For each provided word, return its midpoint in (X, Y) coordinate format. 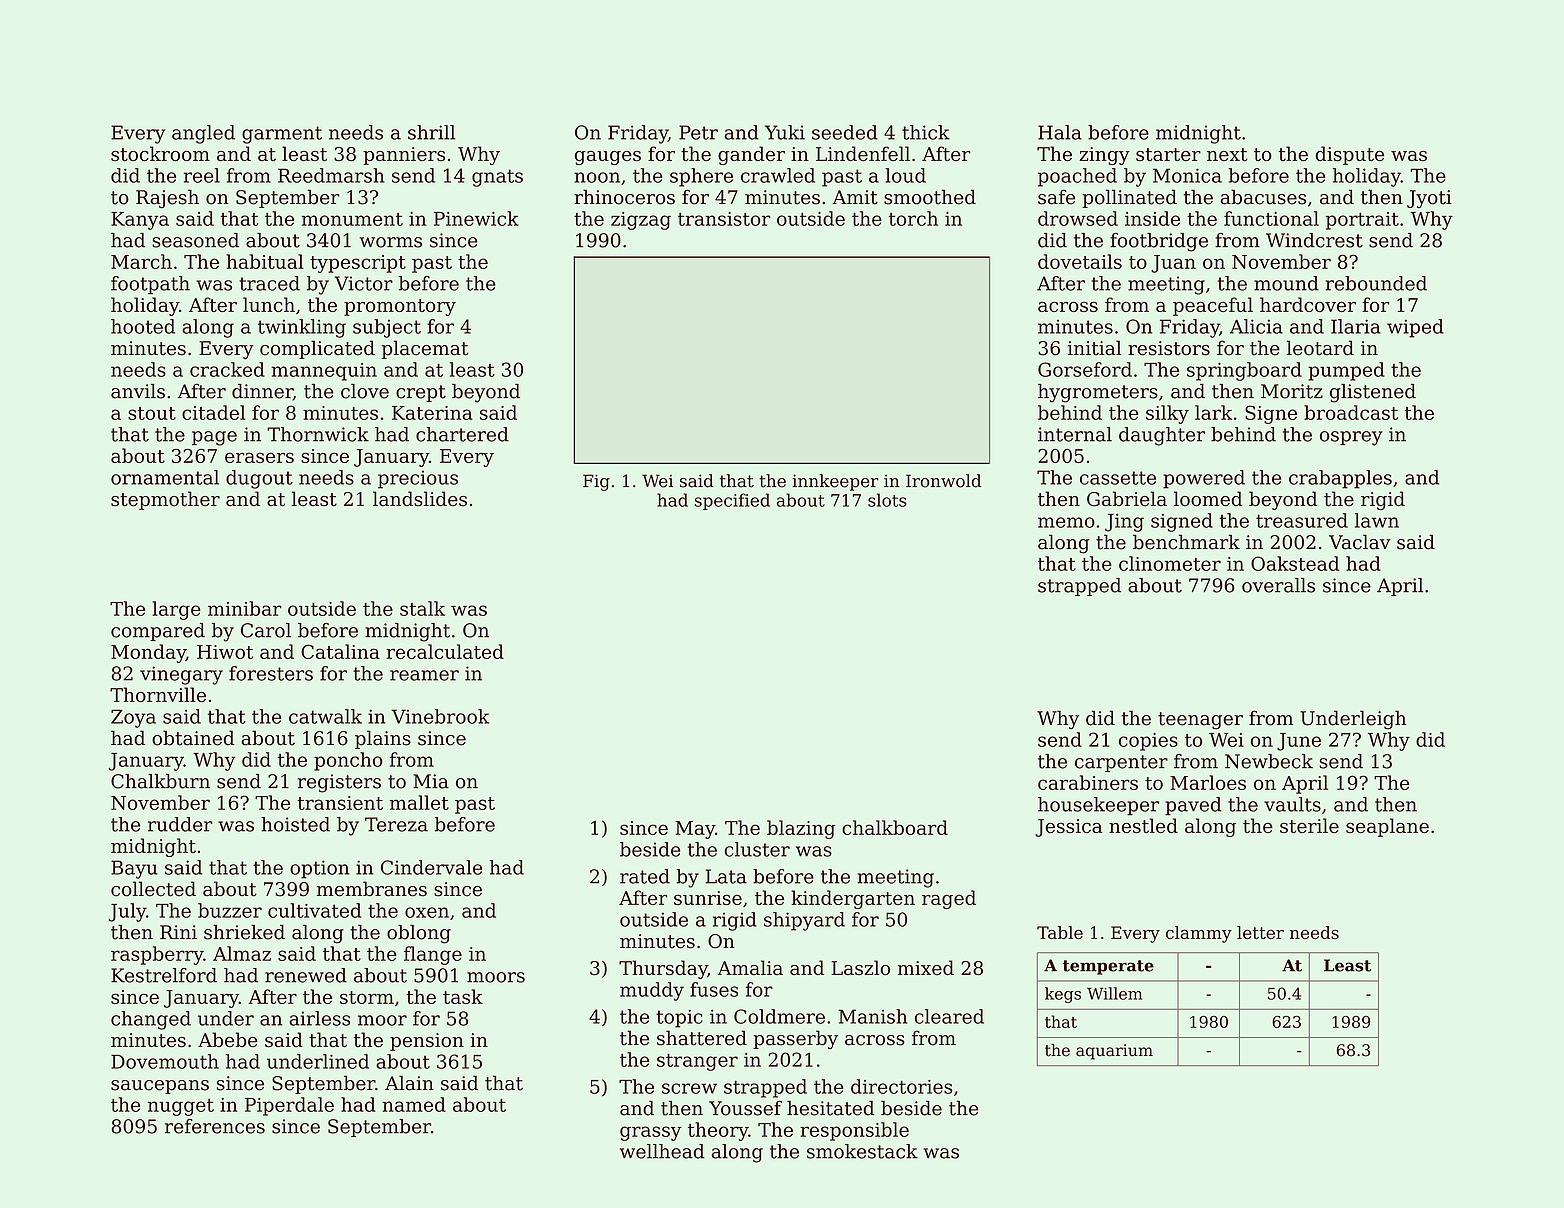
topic (679, 1018)
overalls (1278, 585)
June (1299, 742)
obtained (193, 738)
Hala (1060, 132)
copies (1148, 742)
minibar (245, 608)
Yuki (785, 132)
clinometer (1170, 563)
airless (319, 1018)
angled (203, 134)
